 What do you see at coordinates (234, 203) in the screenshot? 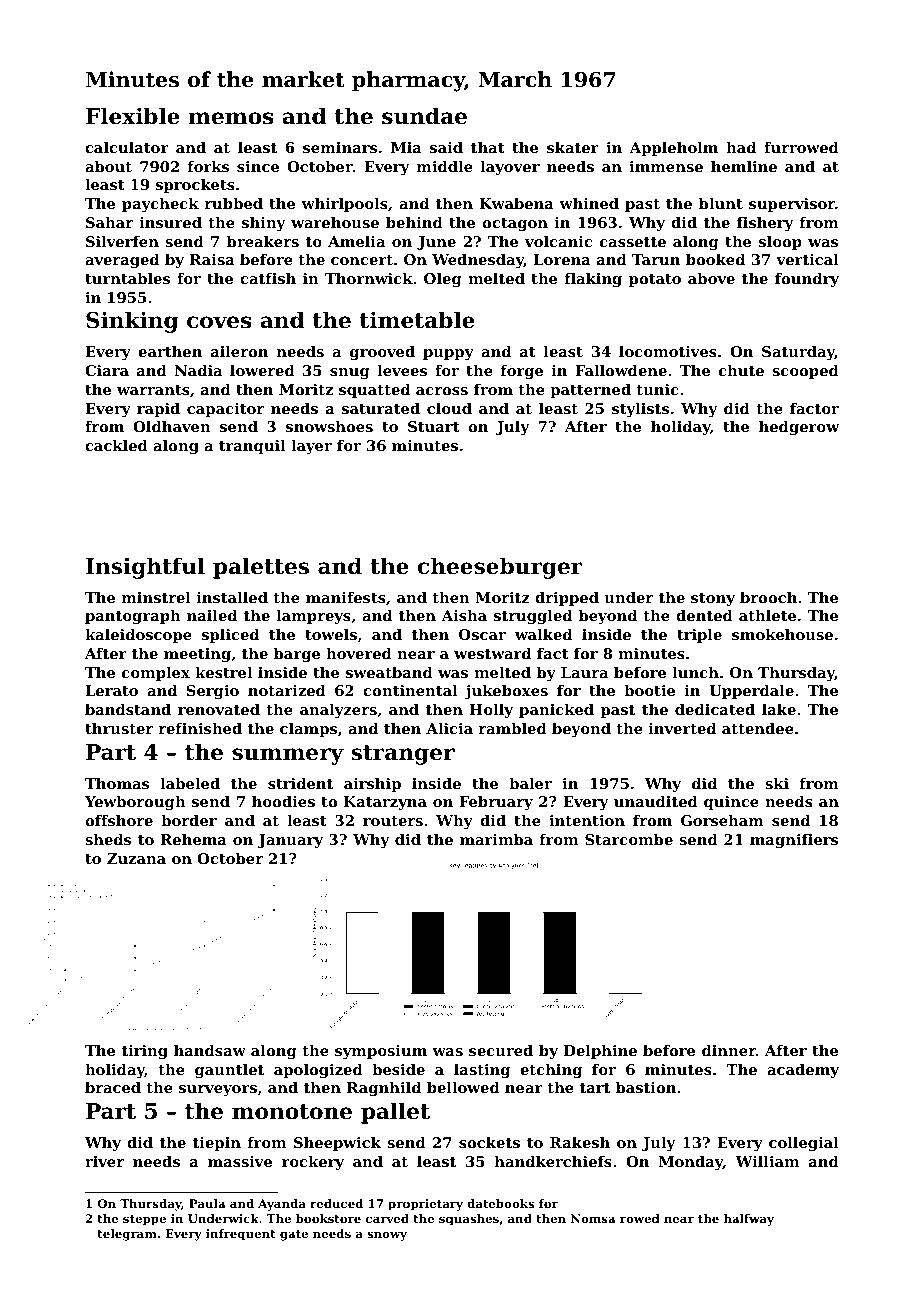
I see `rubbed` at bounding box center [234, 203].
